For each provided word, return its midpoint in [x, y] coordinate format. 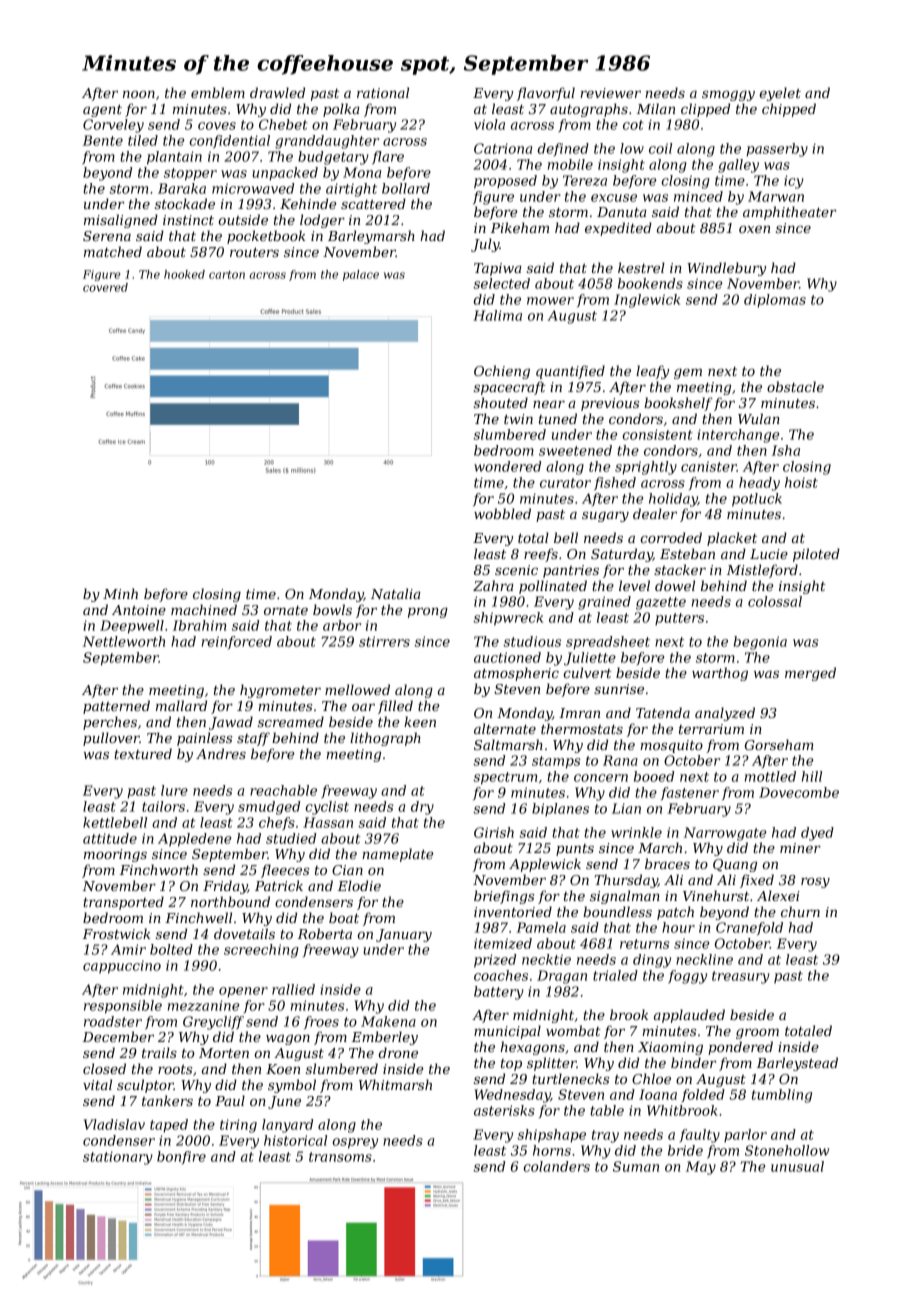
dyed [817, 834]
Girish [494, 832]
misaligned [121, 221]
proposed [505, 182]
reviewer [610, 93]
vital [97, 1084]
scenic [516, 570]
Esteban [687, 553]
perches [110, 723]
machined [204, 609]
